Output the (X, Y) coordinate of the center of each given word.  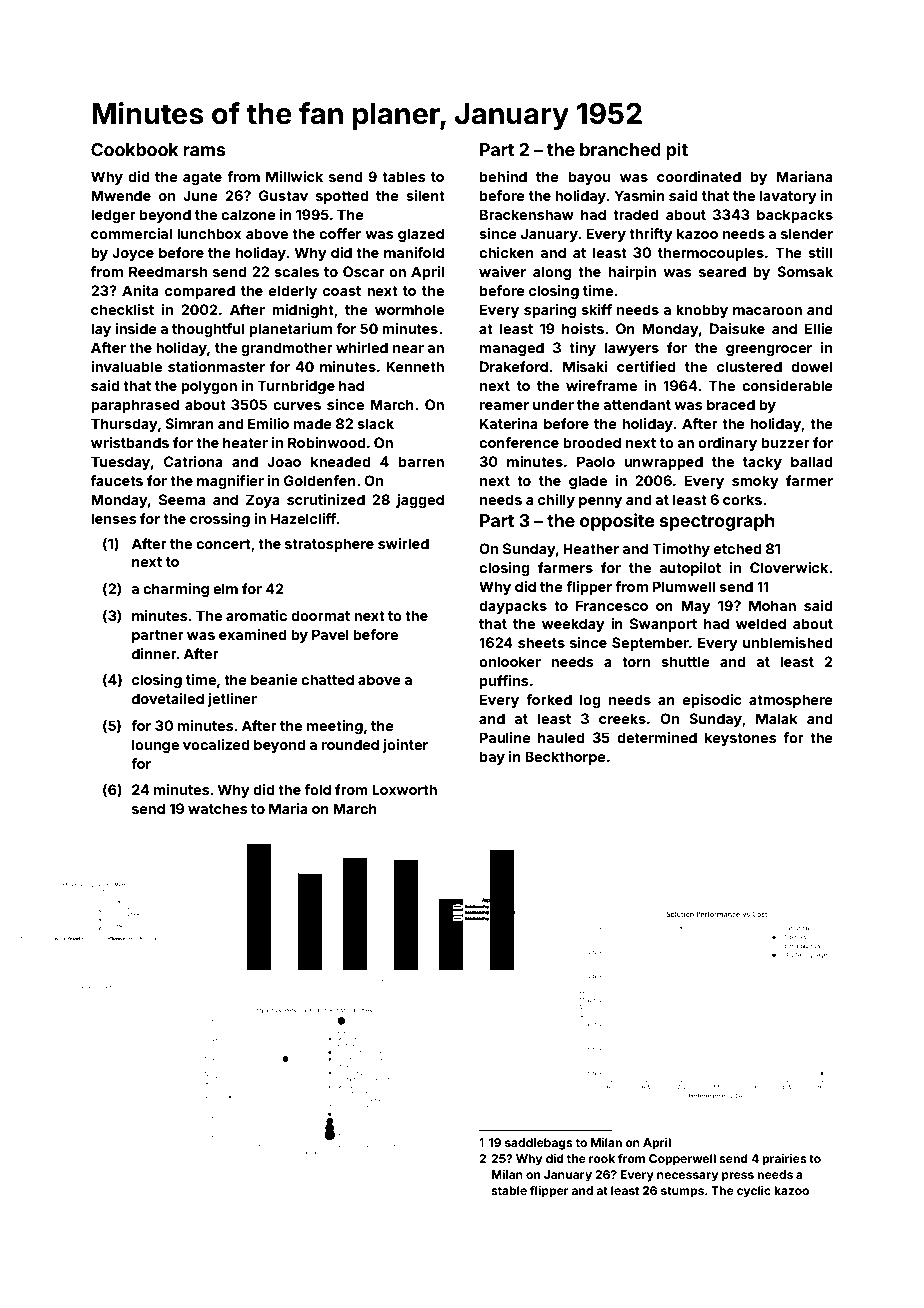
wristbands (130, 442)
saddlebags (539, 1144)
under (553, 404)
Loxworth (404, 789)
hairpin (632, 273)
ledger (113, 216)
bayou (589, 178)
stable (509, 1190)
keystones (740, 739)
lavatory (788, 197)
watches (217, 808)
